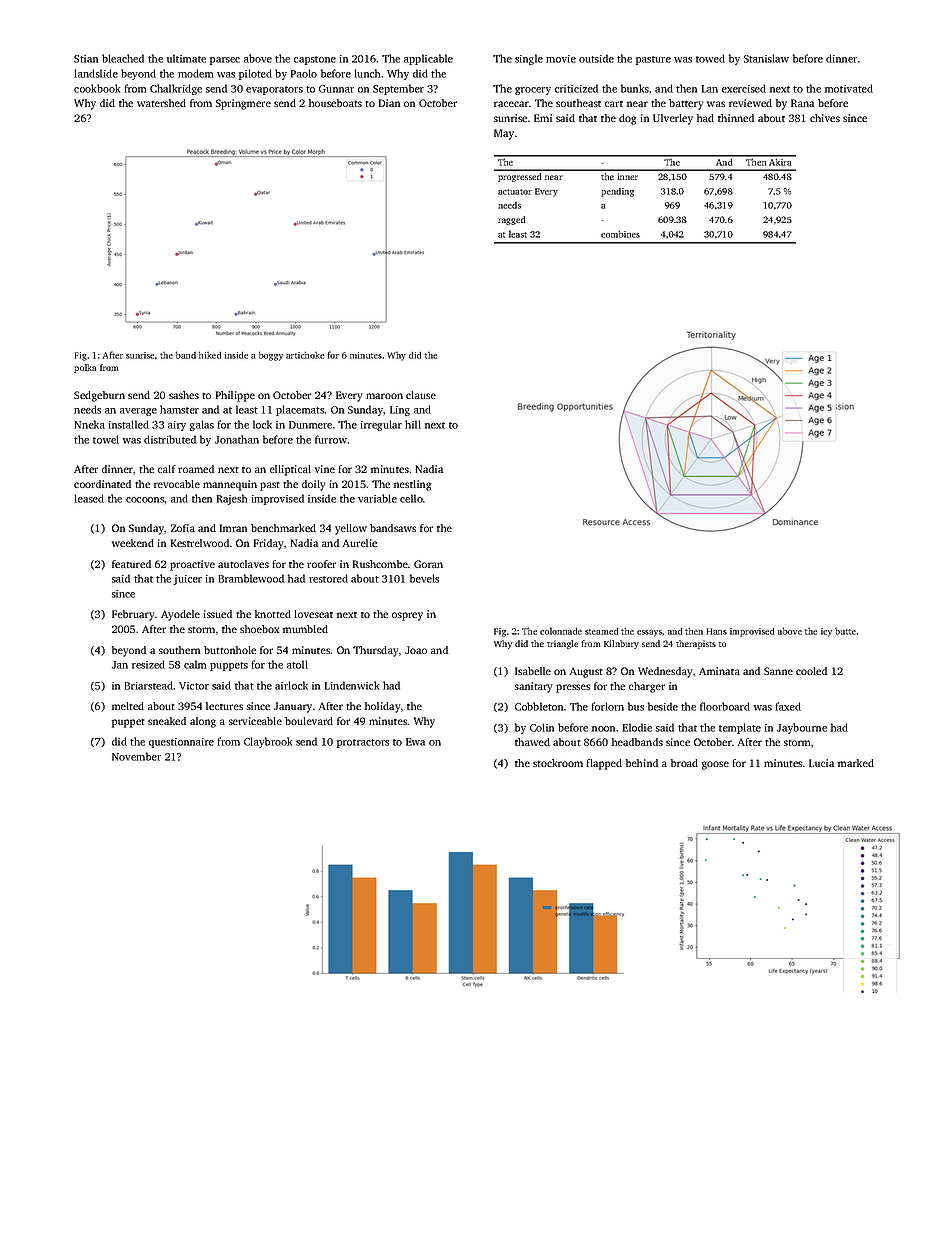 Image resolution: width=952 pixels, height=1233 pixels. What do you see at coordinates (181, 743) in the screenshot?
I see `questionnaire` at bounding box center [181, 743].
